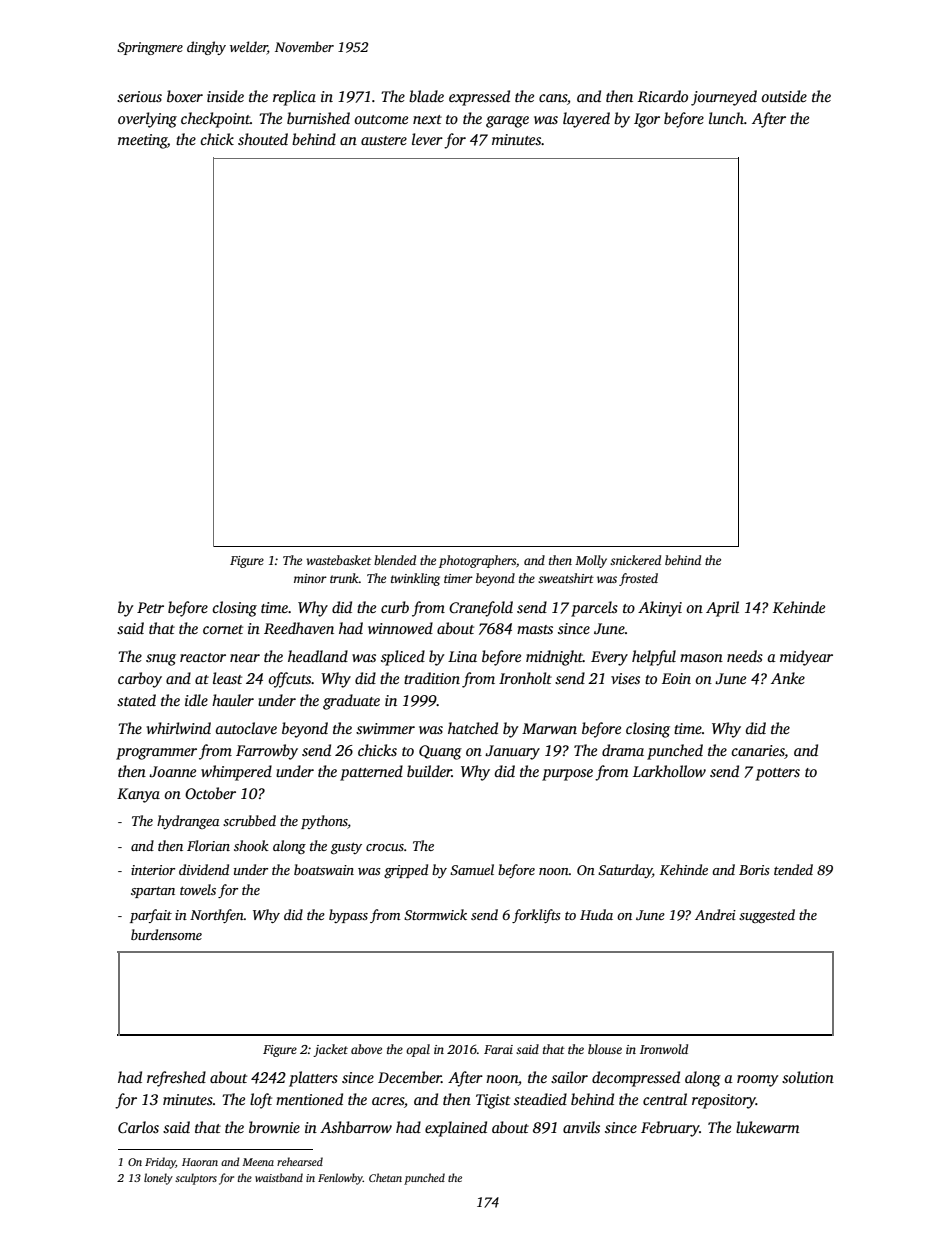 Image resolution: width=952 pixels, height=1233 pixels. Describe the element at coordinates (294, 98) in the screenshot. I see `replica` at that location.
